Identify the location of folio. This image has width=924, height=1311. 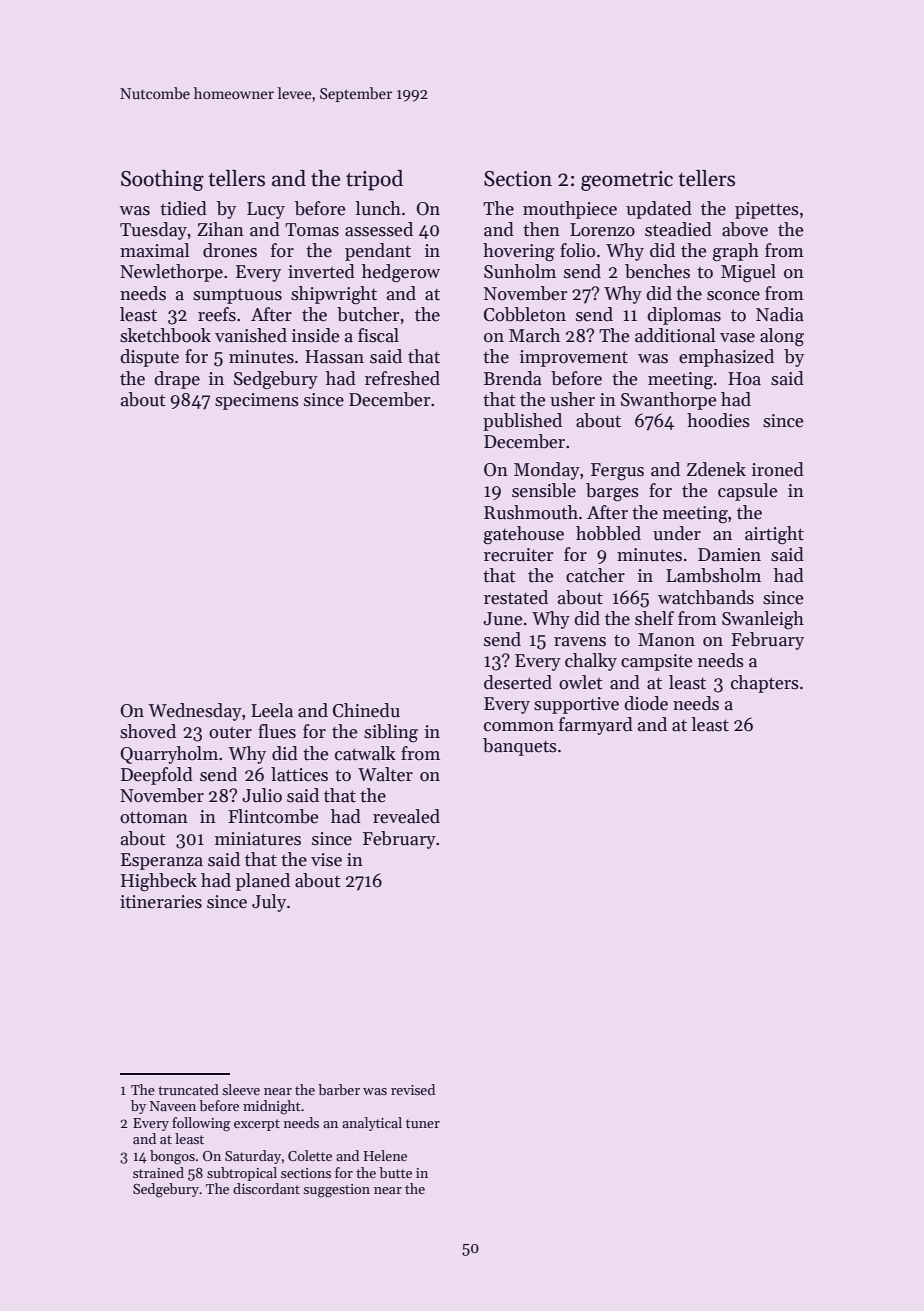
(577, 250).
